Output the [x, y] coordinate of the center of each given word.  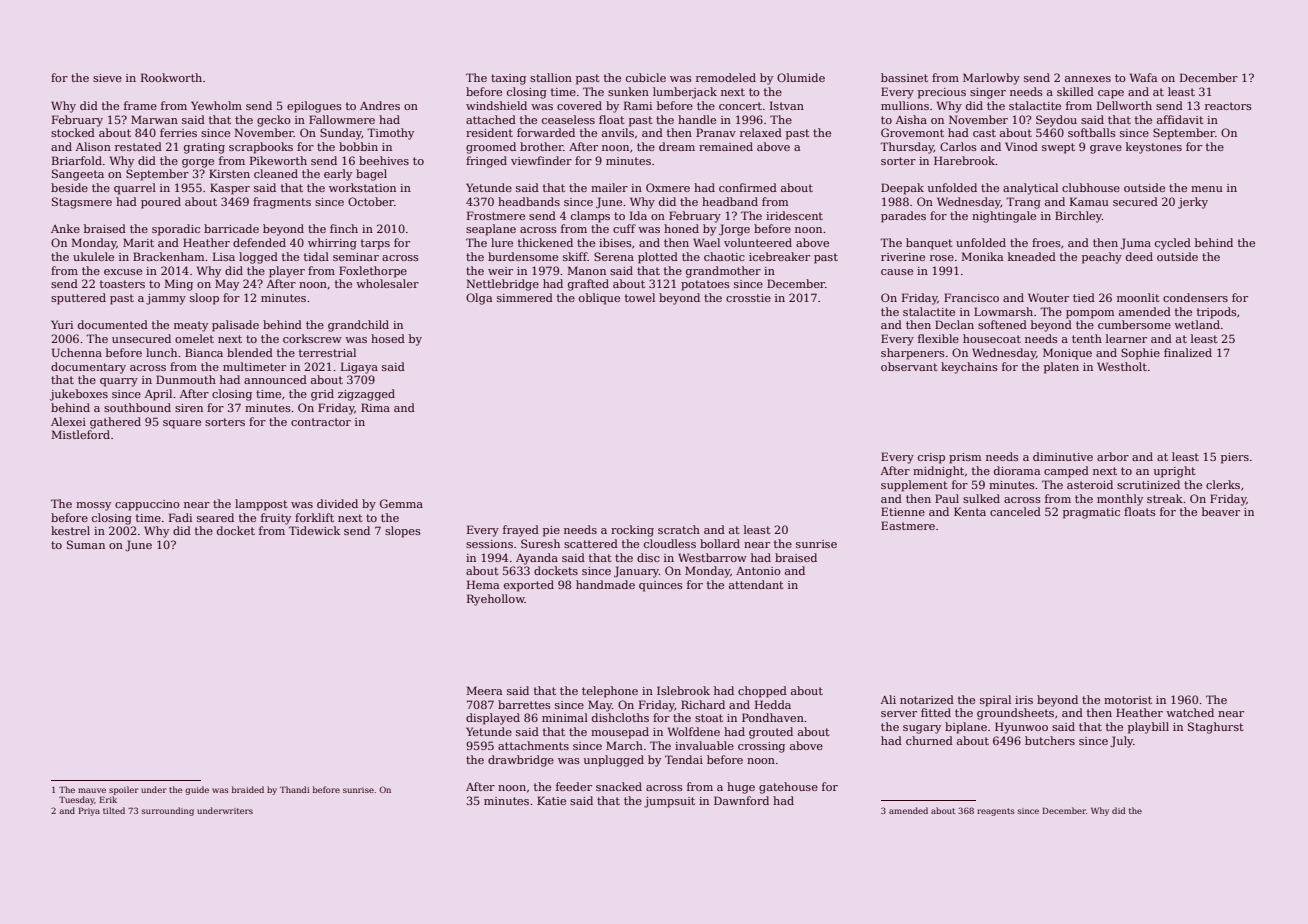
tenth [1087, 338]
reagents [996, 812]
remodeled [726, 77]
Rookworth [171, 77]
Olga [479, 299]
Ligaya [359, 368]
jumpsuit [669, 802]
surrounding [168, 811]
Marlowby [991, 79]
